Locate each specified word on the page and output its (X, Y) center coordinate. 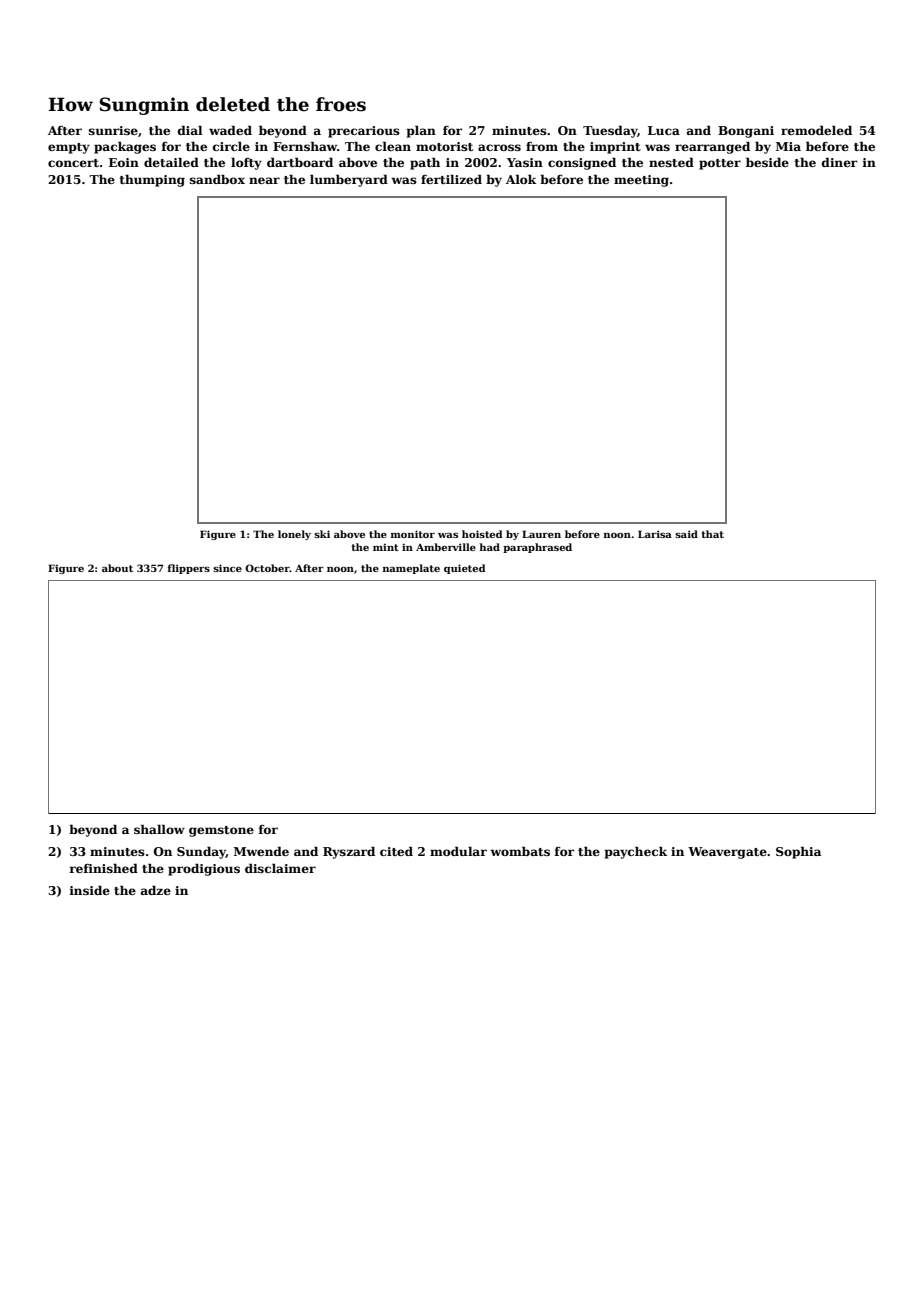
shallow (159, 829)
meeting (641, 181)
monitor (413, 534)
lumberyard (349, 180)
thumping (152, 181)
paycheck (636, 852)
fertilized (451, 179)
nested (671, 162)
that (712, 534)
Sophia (798, 852)
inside (89, 890)
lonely (294, 535)
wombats (520, 851)
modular (458, 851)
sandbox (217, 179)
